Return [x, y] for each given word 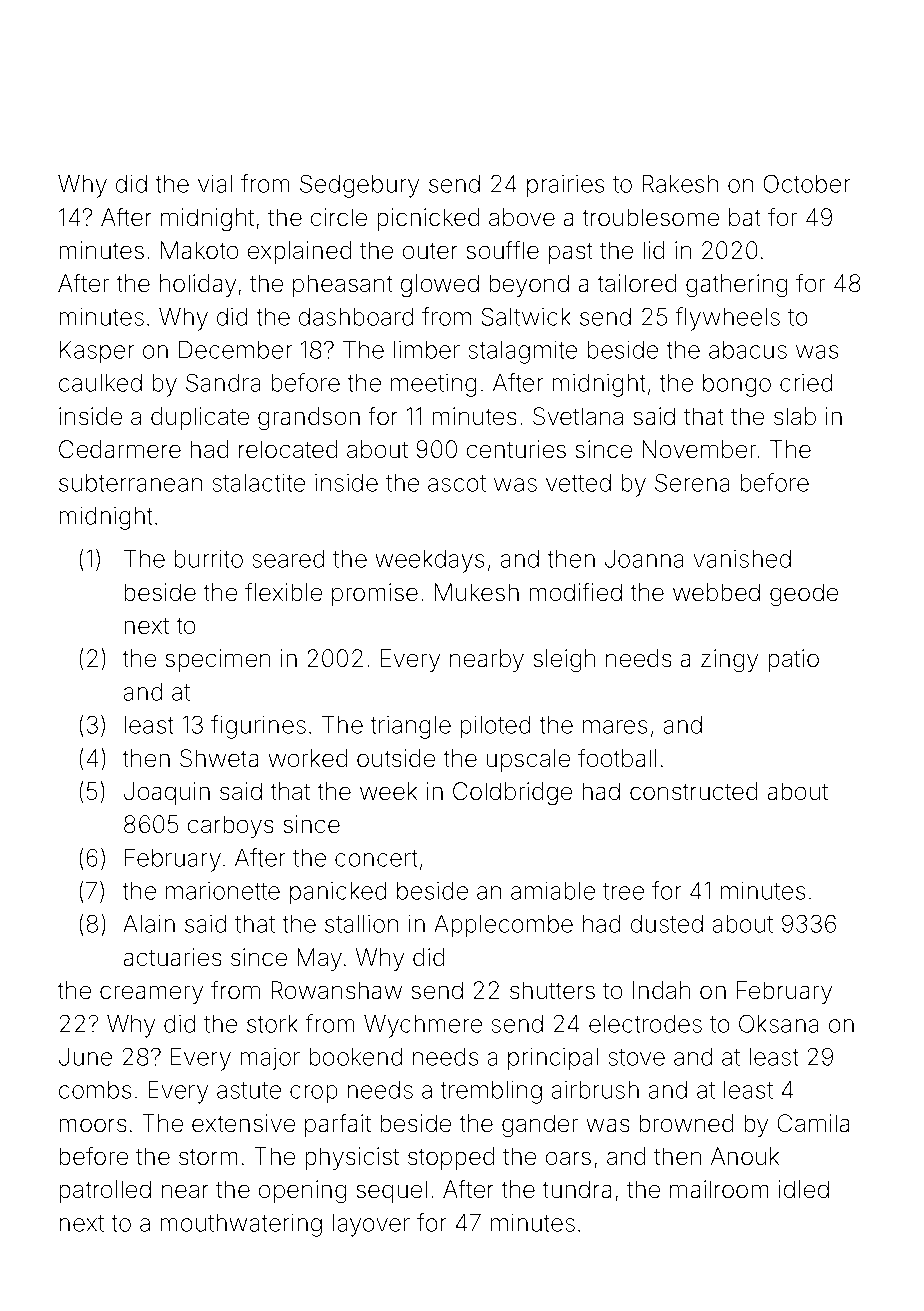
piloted [495, 727]
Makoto [200, 250]
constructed [693, 791]
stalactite [258, 483]
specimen [217, 660]
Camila [813, 1123]
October [806, 183]
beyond [529, 285]
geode [804, 594]
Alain [149, 924]
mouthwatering [241, 1225]
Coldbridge [512, 793]
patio [793, 660]
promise [375, 594]
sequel [391, 1191]
